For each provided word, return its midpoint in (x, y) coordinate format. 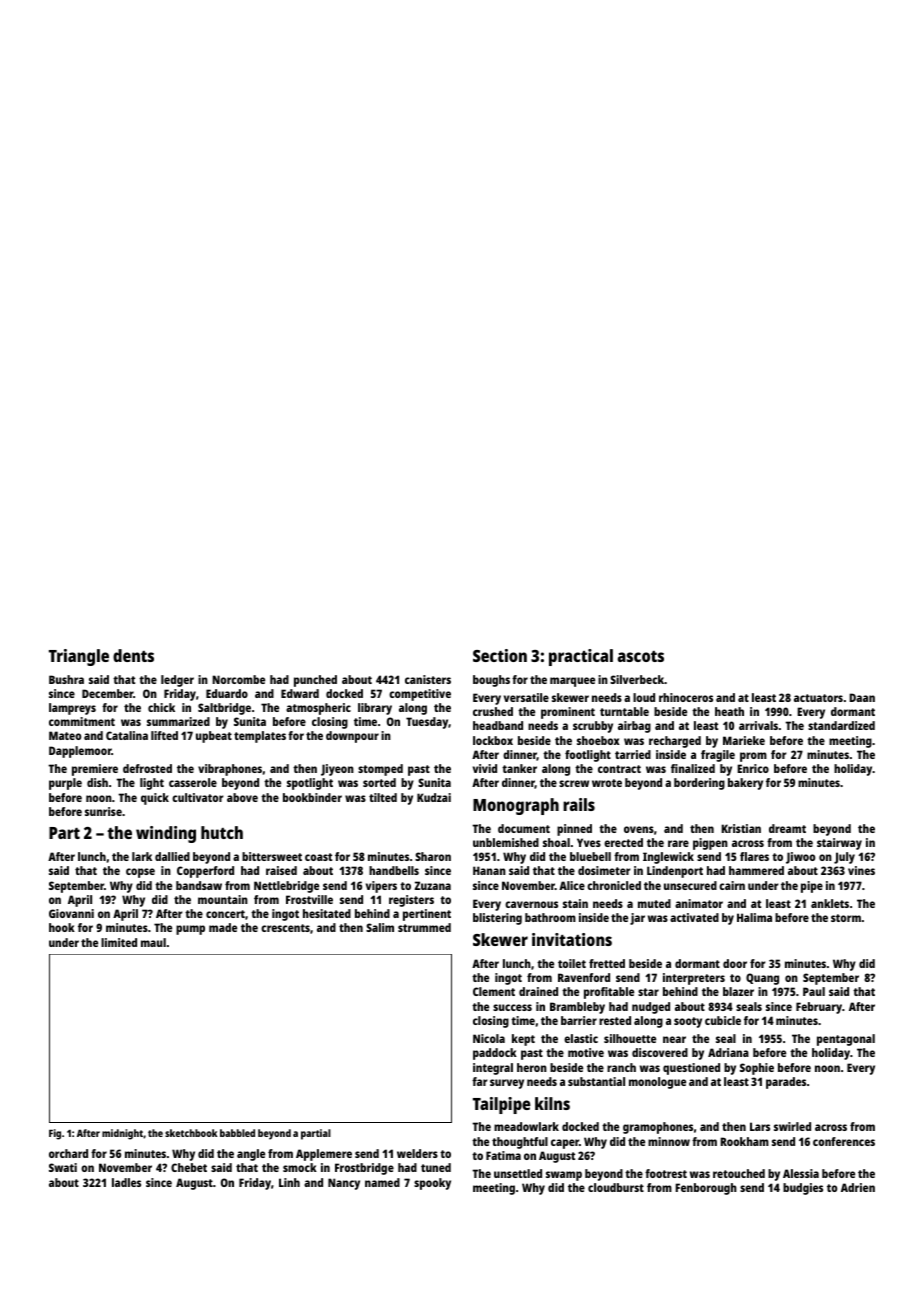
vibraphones (230, 770)
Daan (862, 697)
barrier (579, 1020)
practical (581, 657)
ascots (641, 656)
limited (119, 942)
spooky (432, 1184)
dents (133, 655)
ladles (126, 1182)
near (674, 1039)
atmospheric (318, 709)
